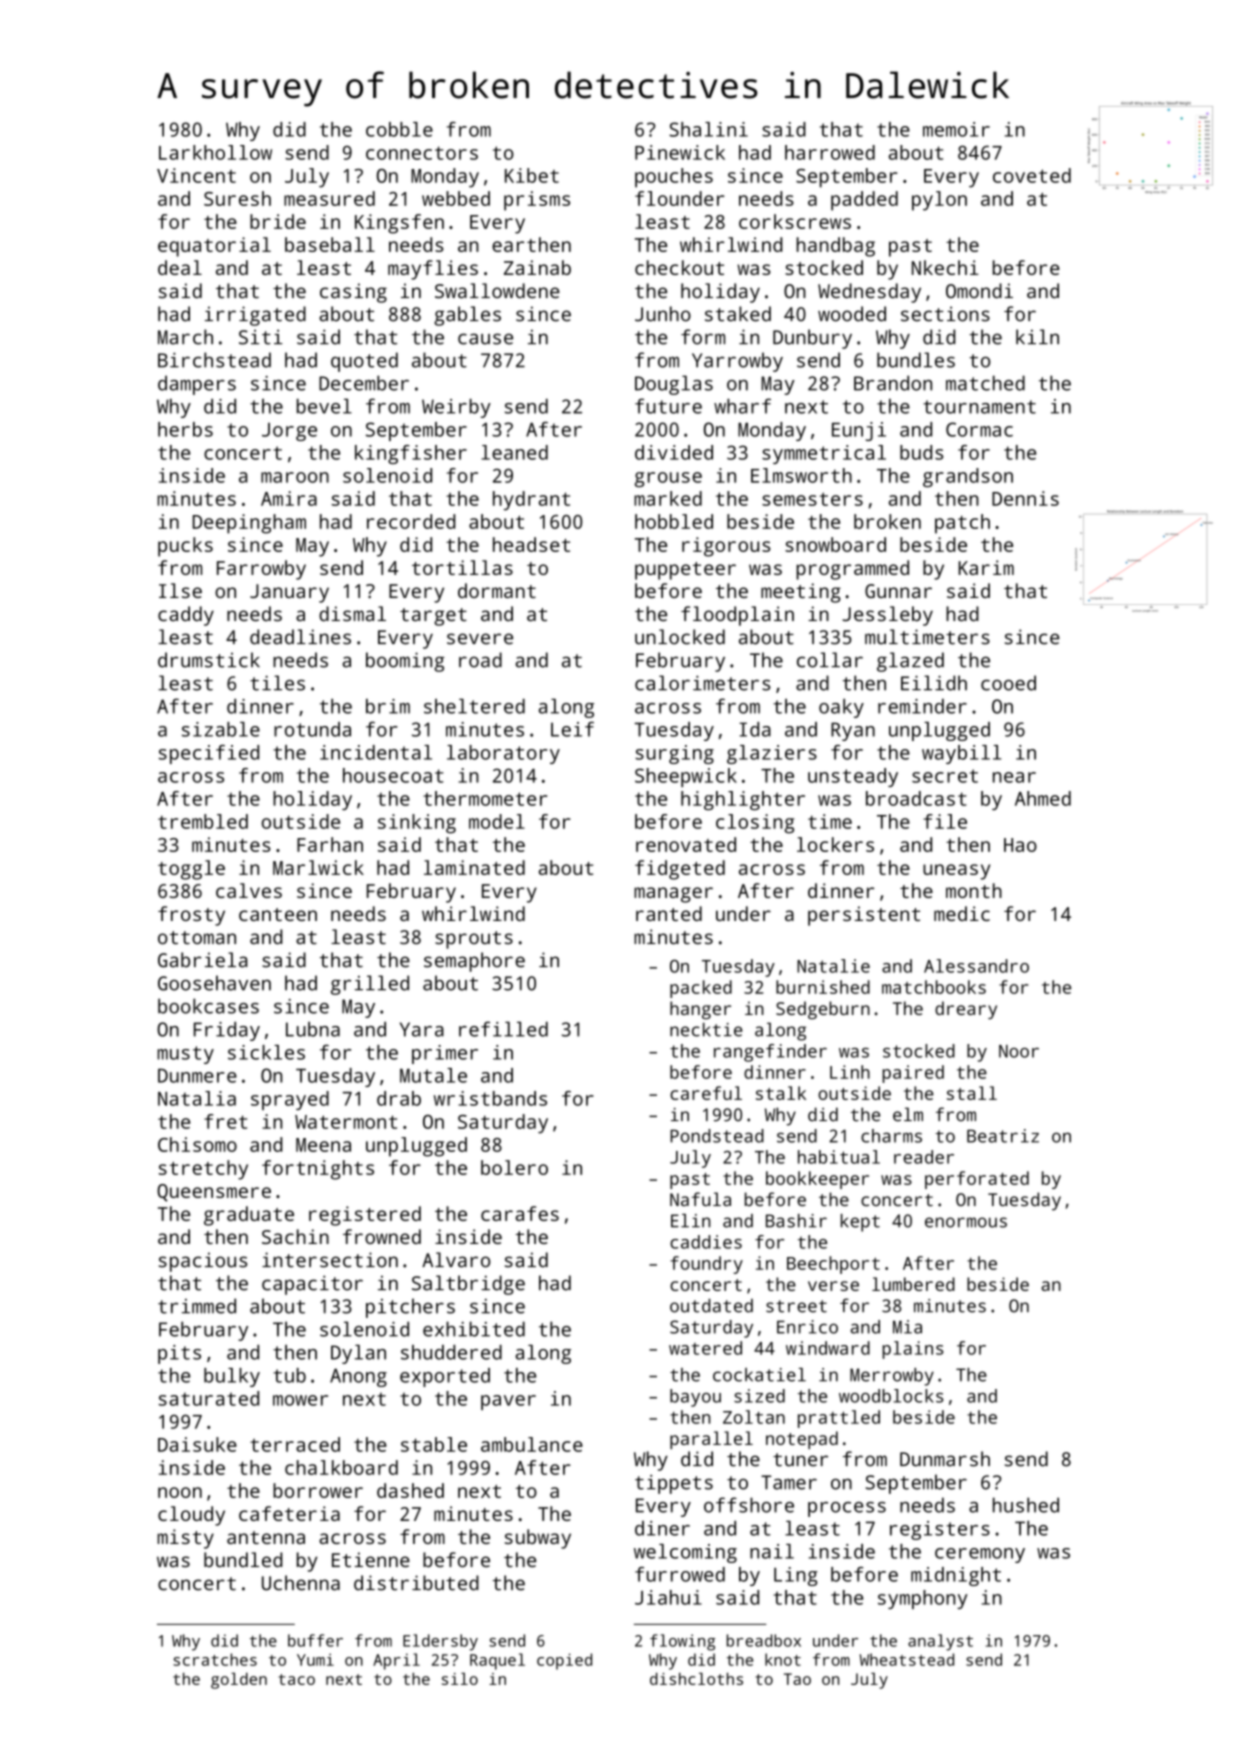 Image resolution: width=1237 pixels, height=1750 pixels. What do you see at coordinates (197, 1098) in the screenshot?
I see `Natalia` at bounding box center [197, 1098].
